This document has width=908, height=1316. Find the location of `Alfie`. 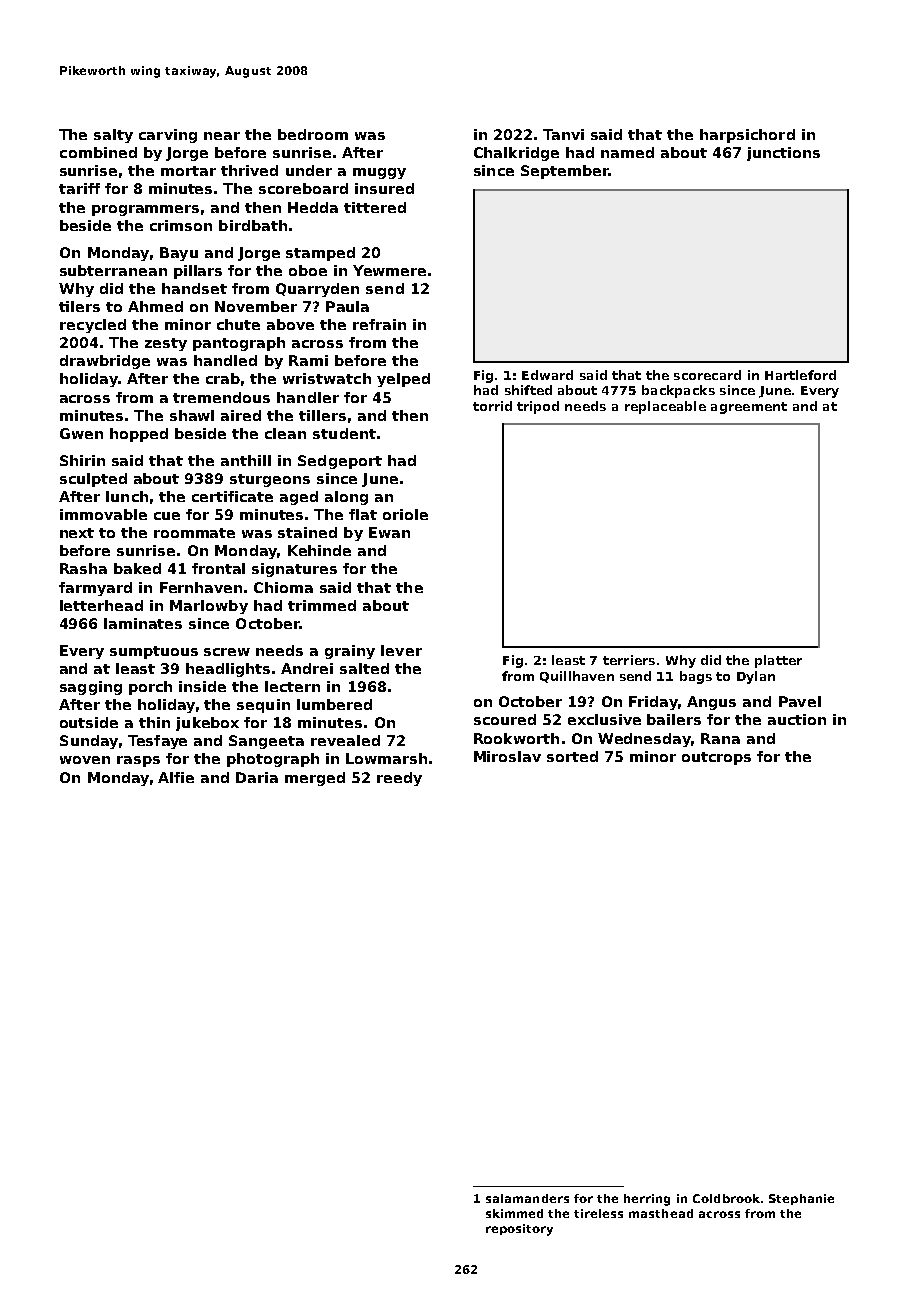

Alfie is located at coordinates (176, 777).
